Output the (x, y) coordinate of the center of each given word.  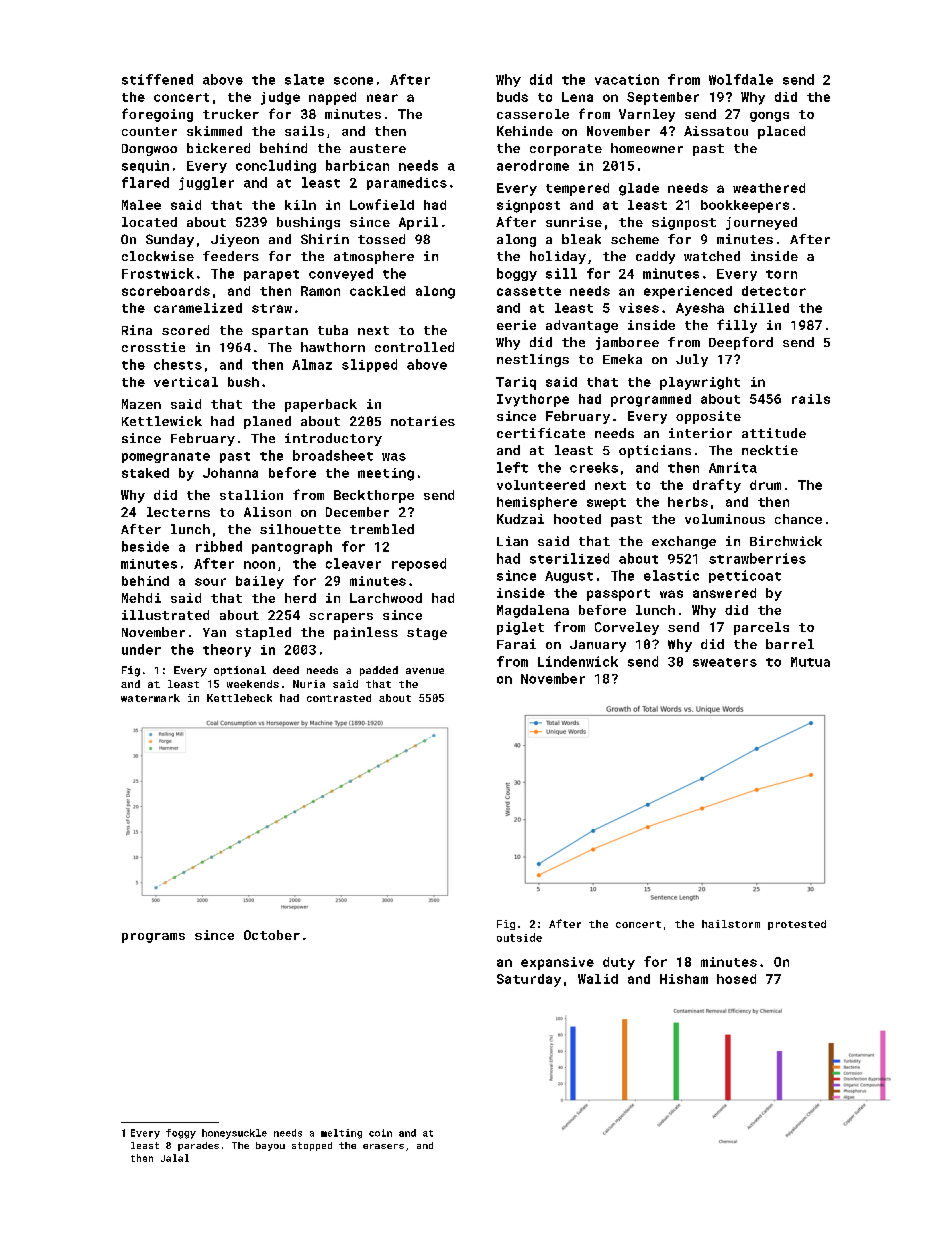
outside (519, 937)
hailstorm (731, 924)
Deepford (741, 343)
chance (798, 519)
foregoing (157, 115)
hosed (736, 979)
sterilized (569, 558)
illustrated (165, 615)
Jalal (175, 1158)
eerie (516, 325)
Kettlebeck (239, 698)
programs (153, 938)
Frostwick (158, 273)
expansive (557, 963)
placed (781, 132)
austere (378, 148)
